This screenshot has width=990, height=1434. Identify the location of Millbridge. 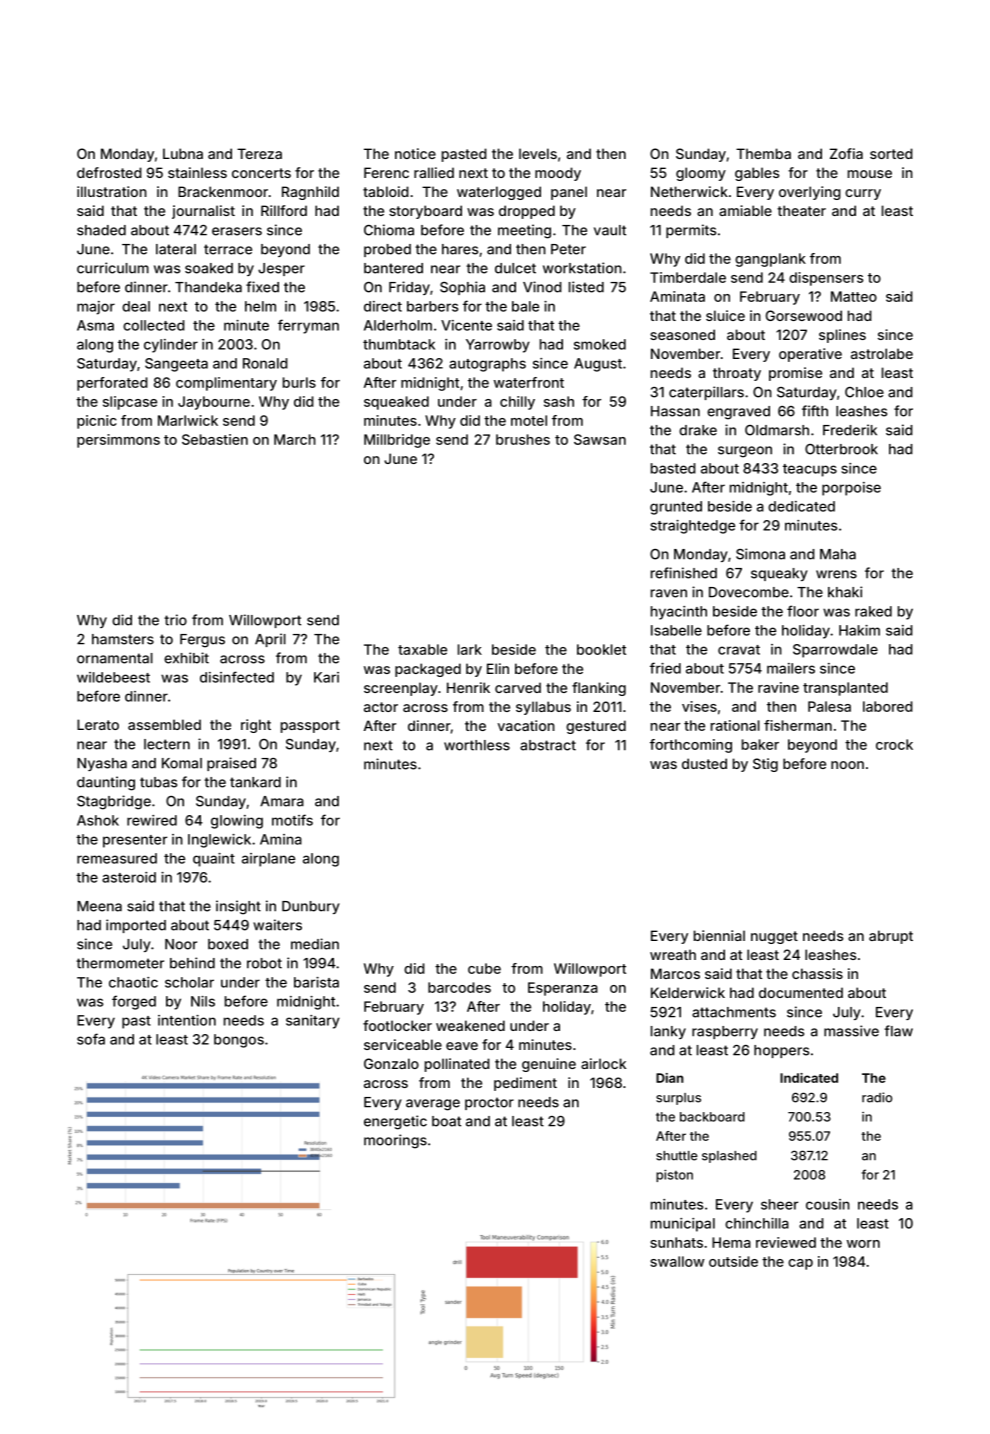
(397, 441).
